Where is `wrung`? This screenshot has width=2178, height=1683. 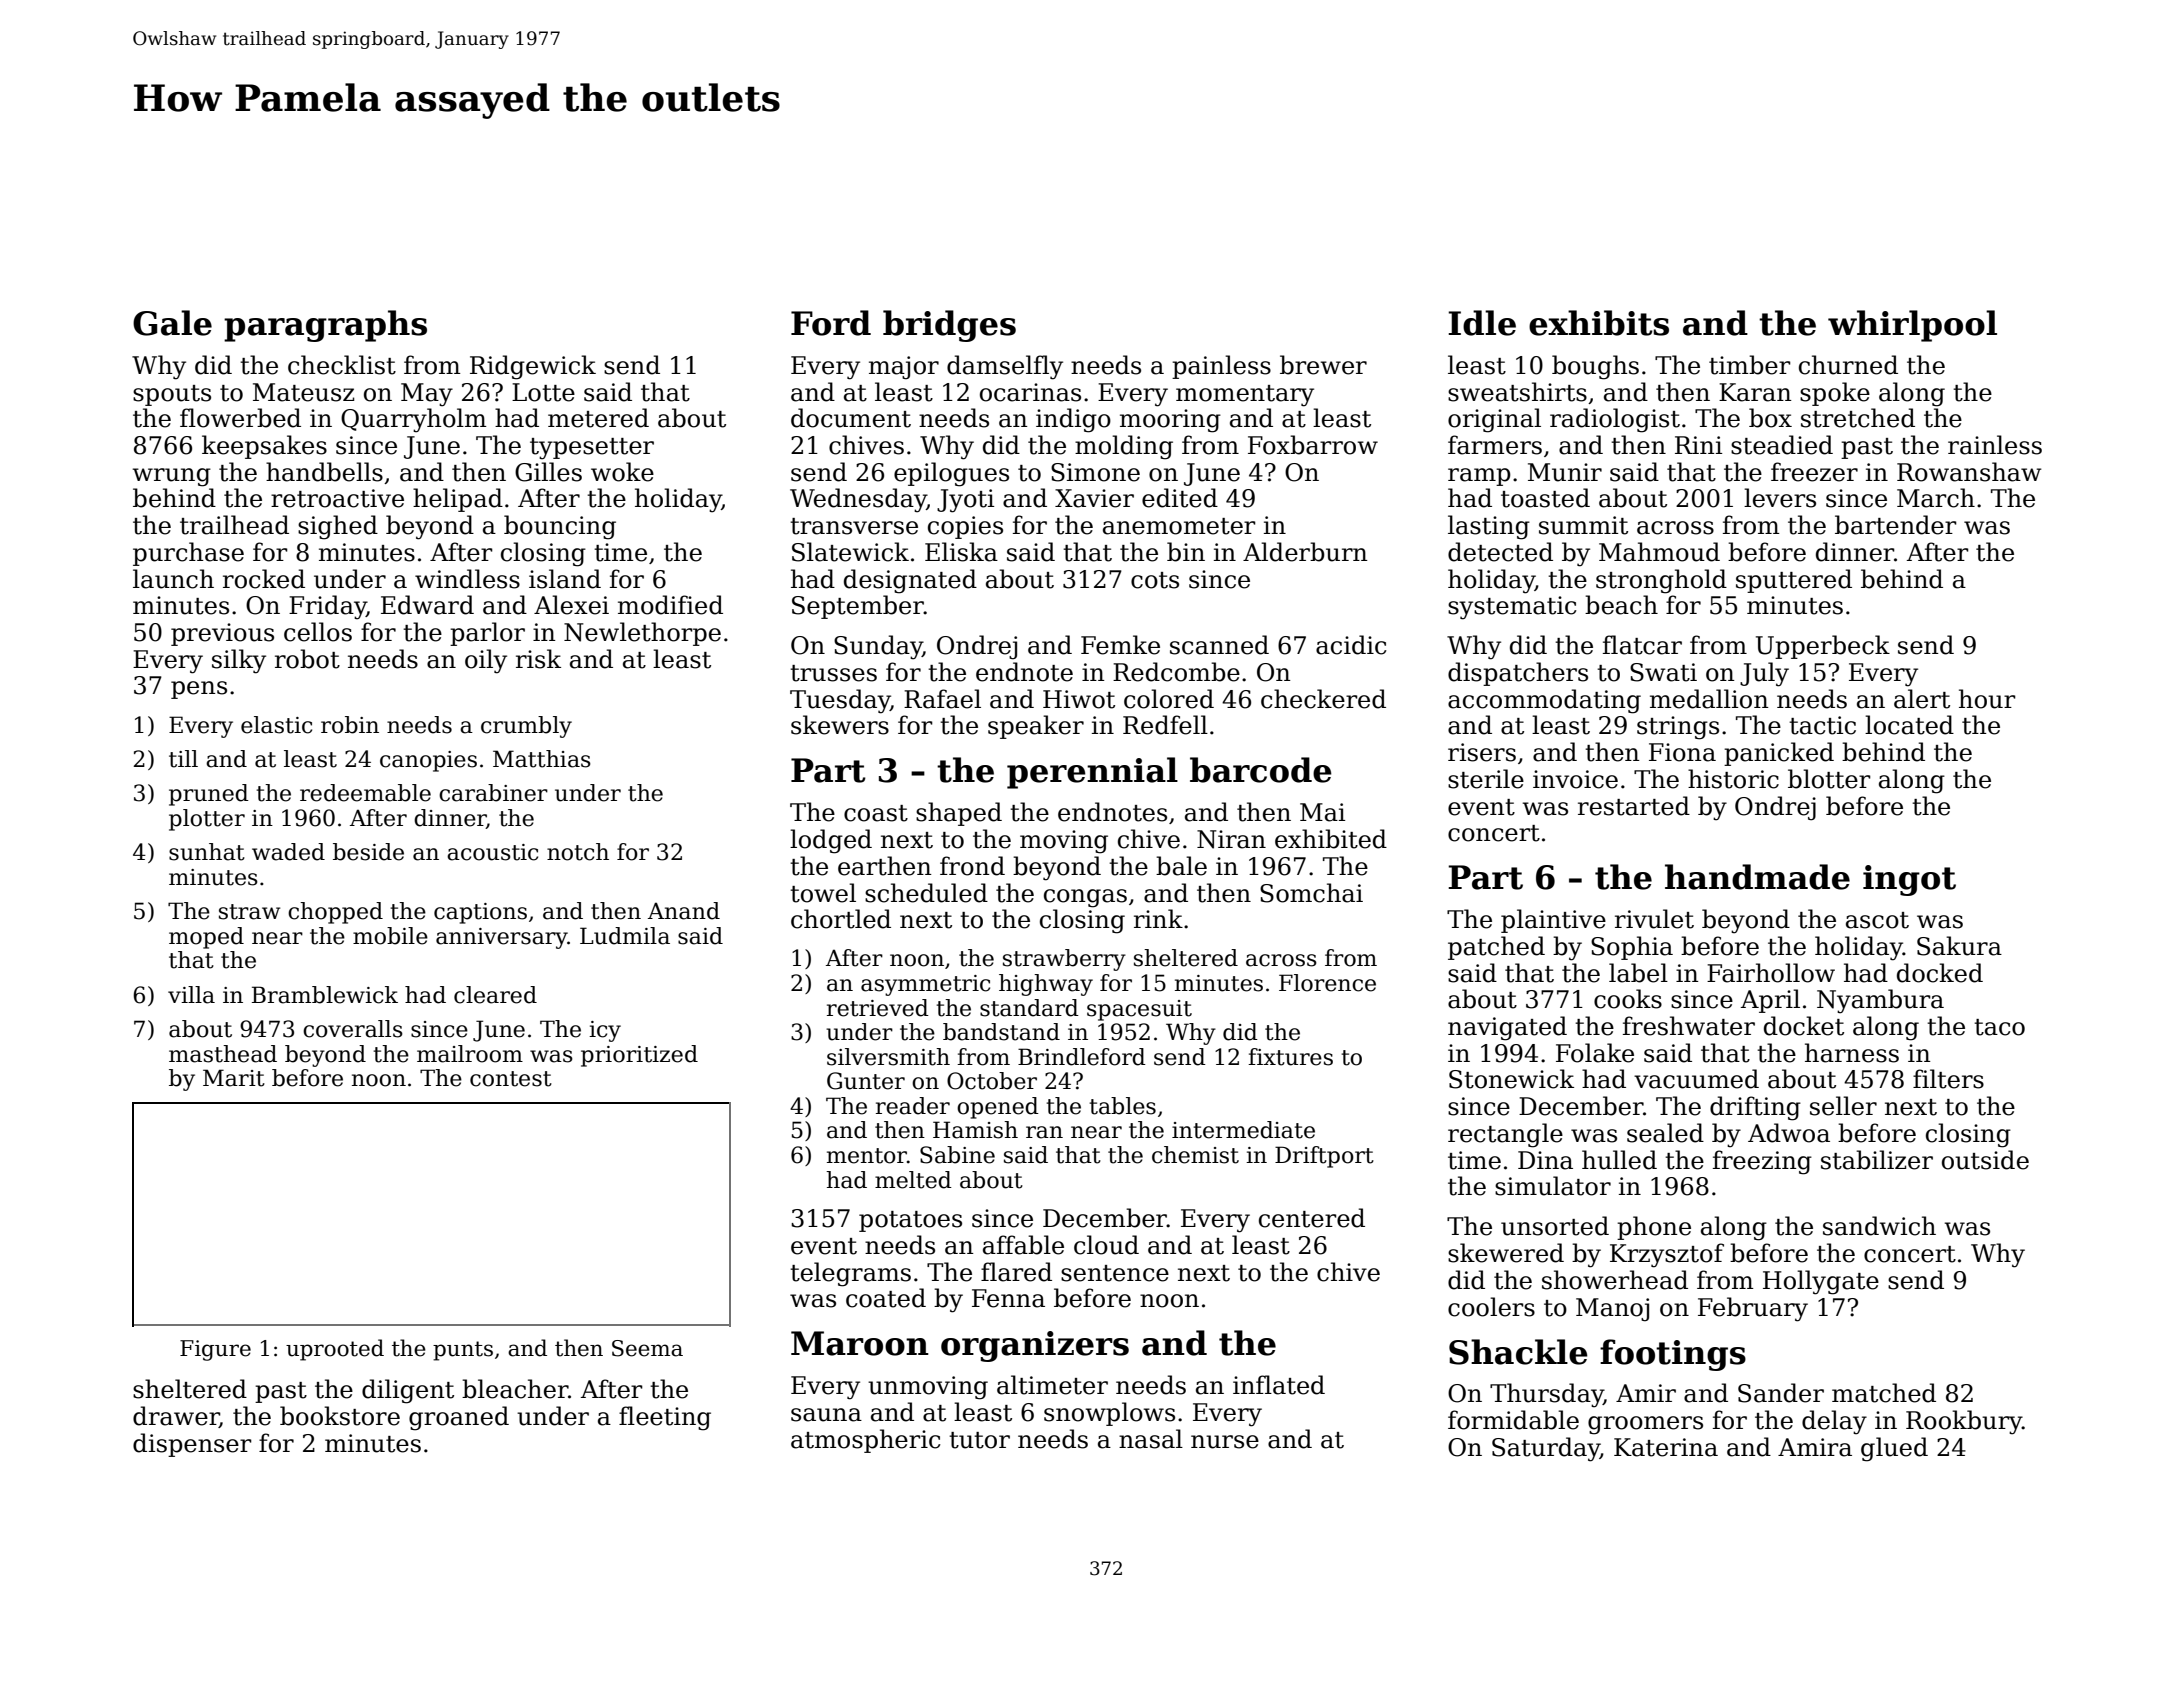 wrung is located at coordinates (172, 477).
